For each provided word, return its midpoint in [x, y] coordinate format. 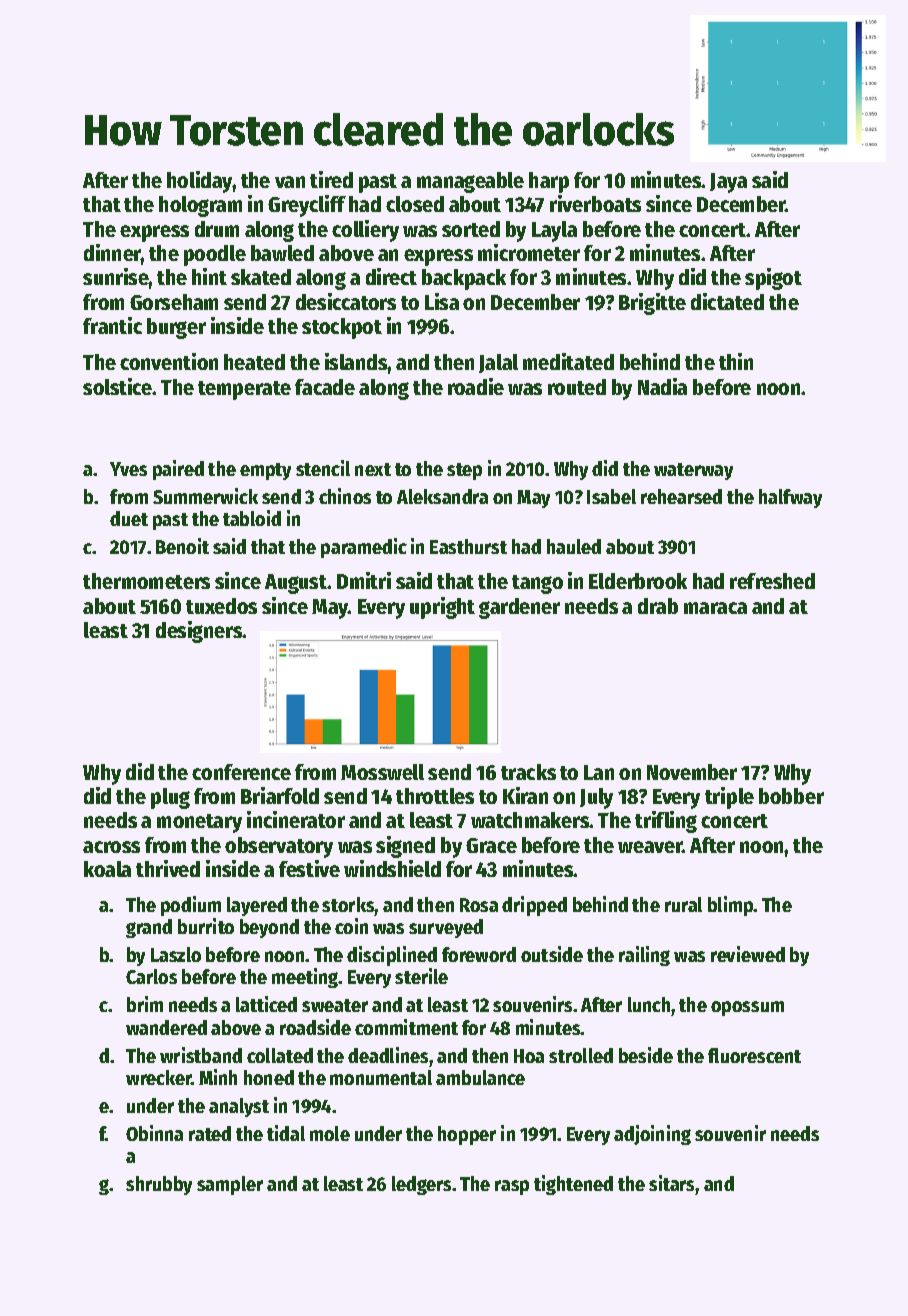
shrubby [159, 1185]
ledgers [422, 1185]
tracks [528, 772]
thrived [168, 868]
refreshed [772, 581]
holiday [200, 182]
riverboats [595, 203]
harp [549, 182]
